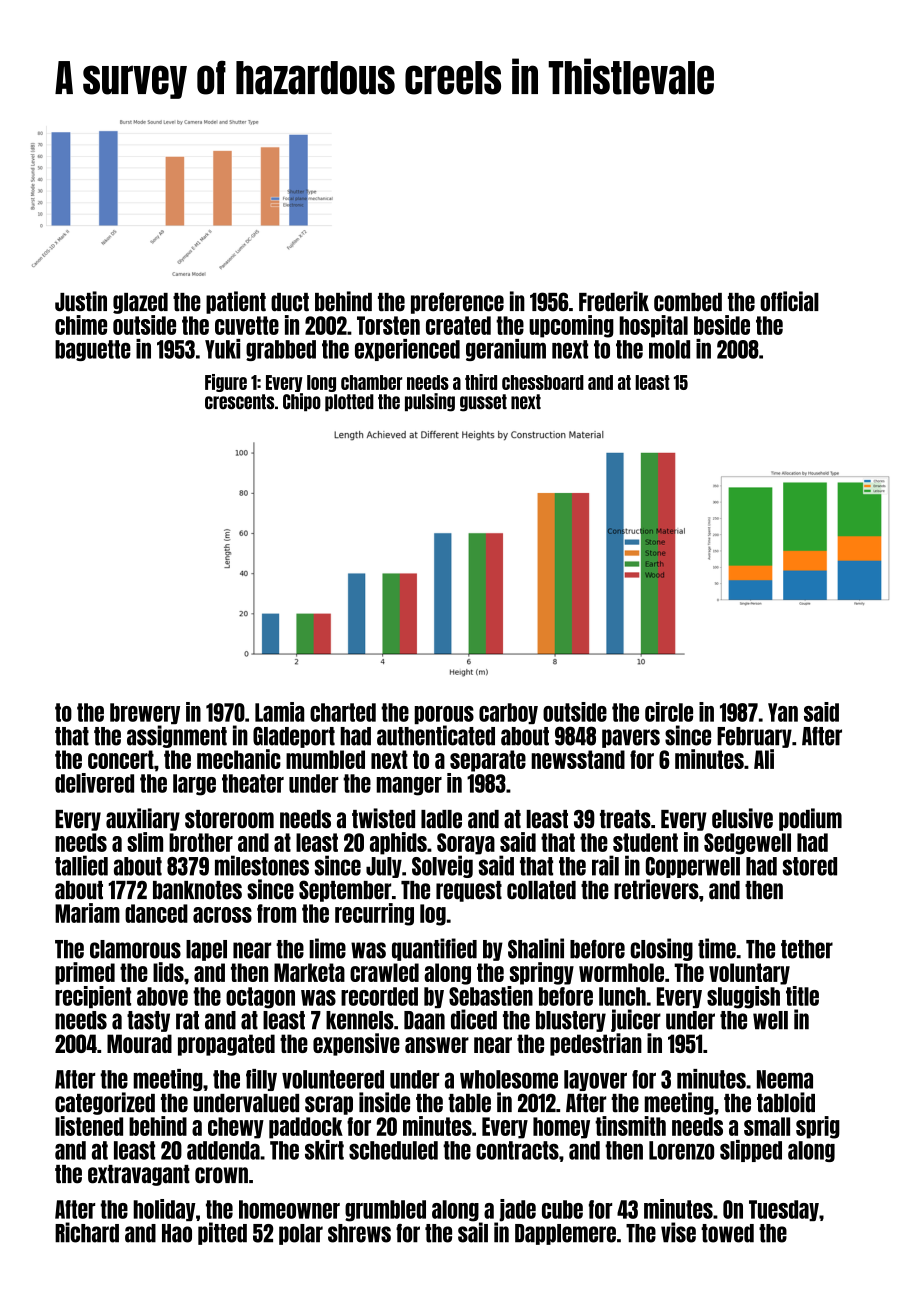 The image size is (908, 1316). I want to click on concert, so click(121, 759).
